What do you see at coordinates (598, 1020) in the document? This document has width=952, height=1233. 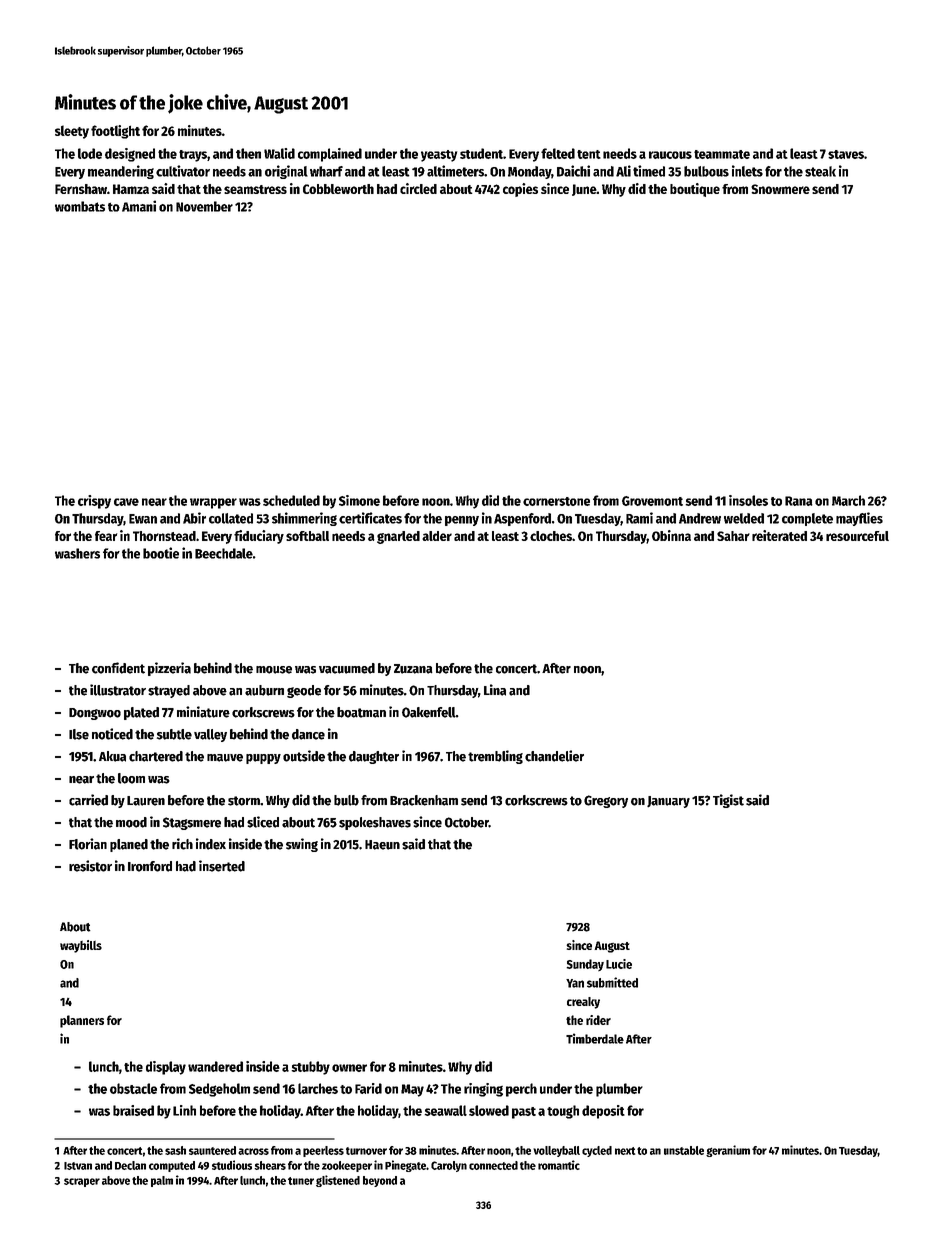 I see `rider` at bounding box center [598, 1020].
